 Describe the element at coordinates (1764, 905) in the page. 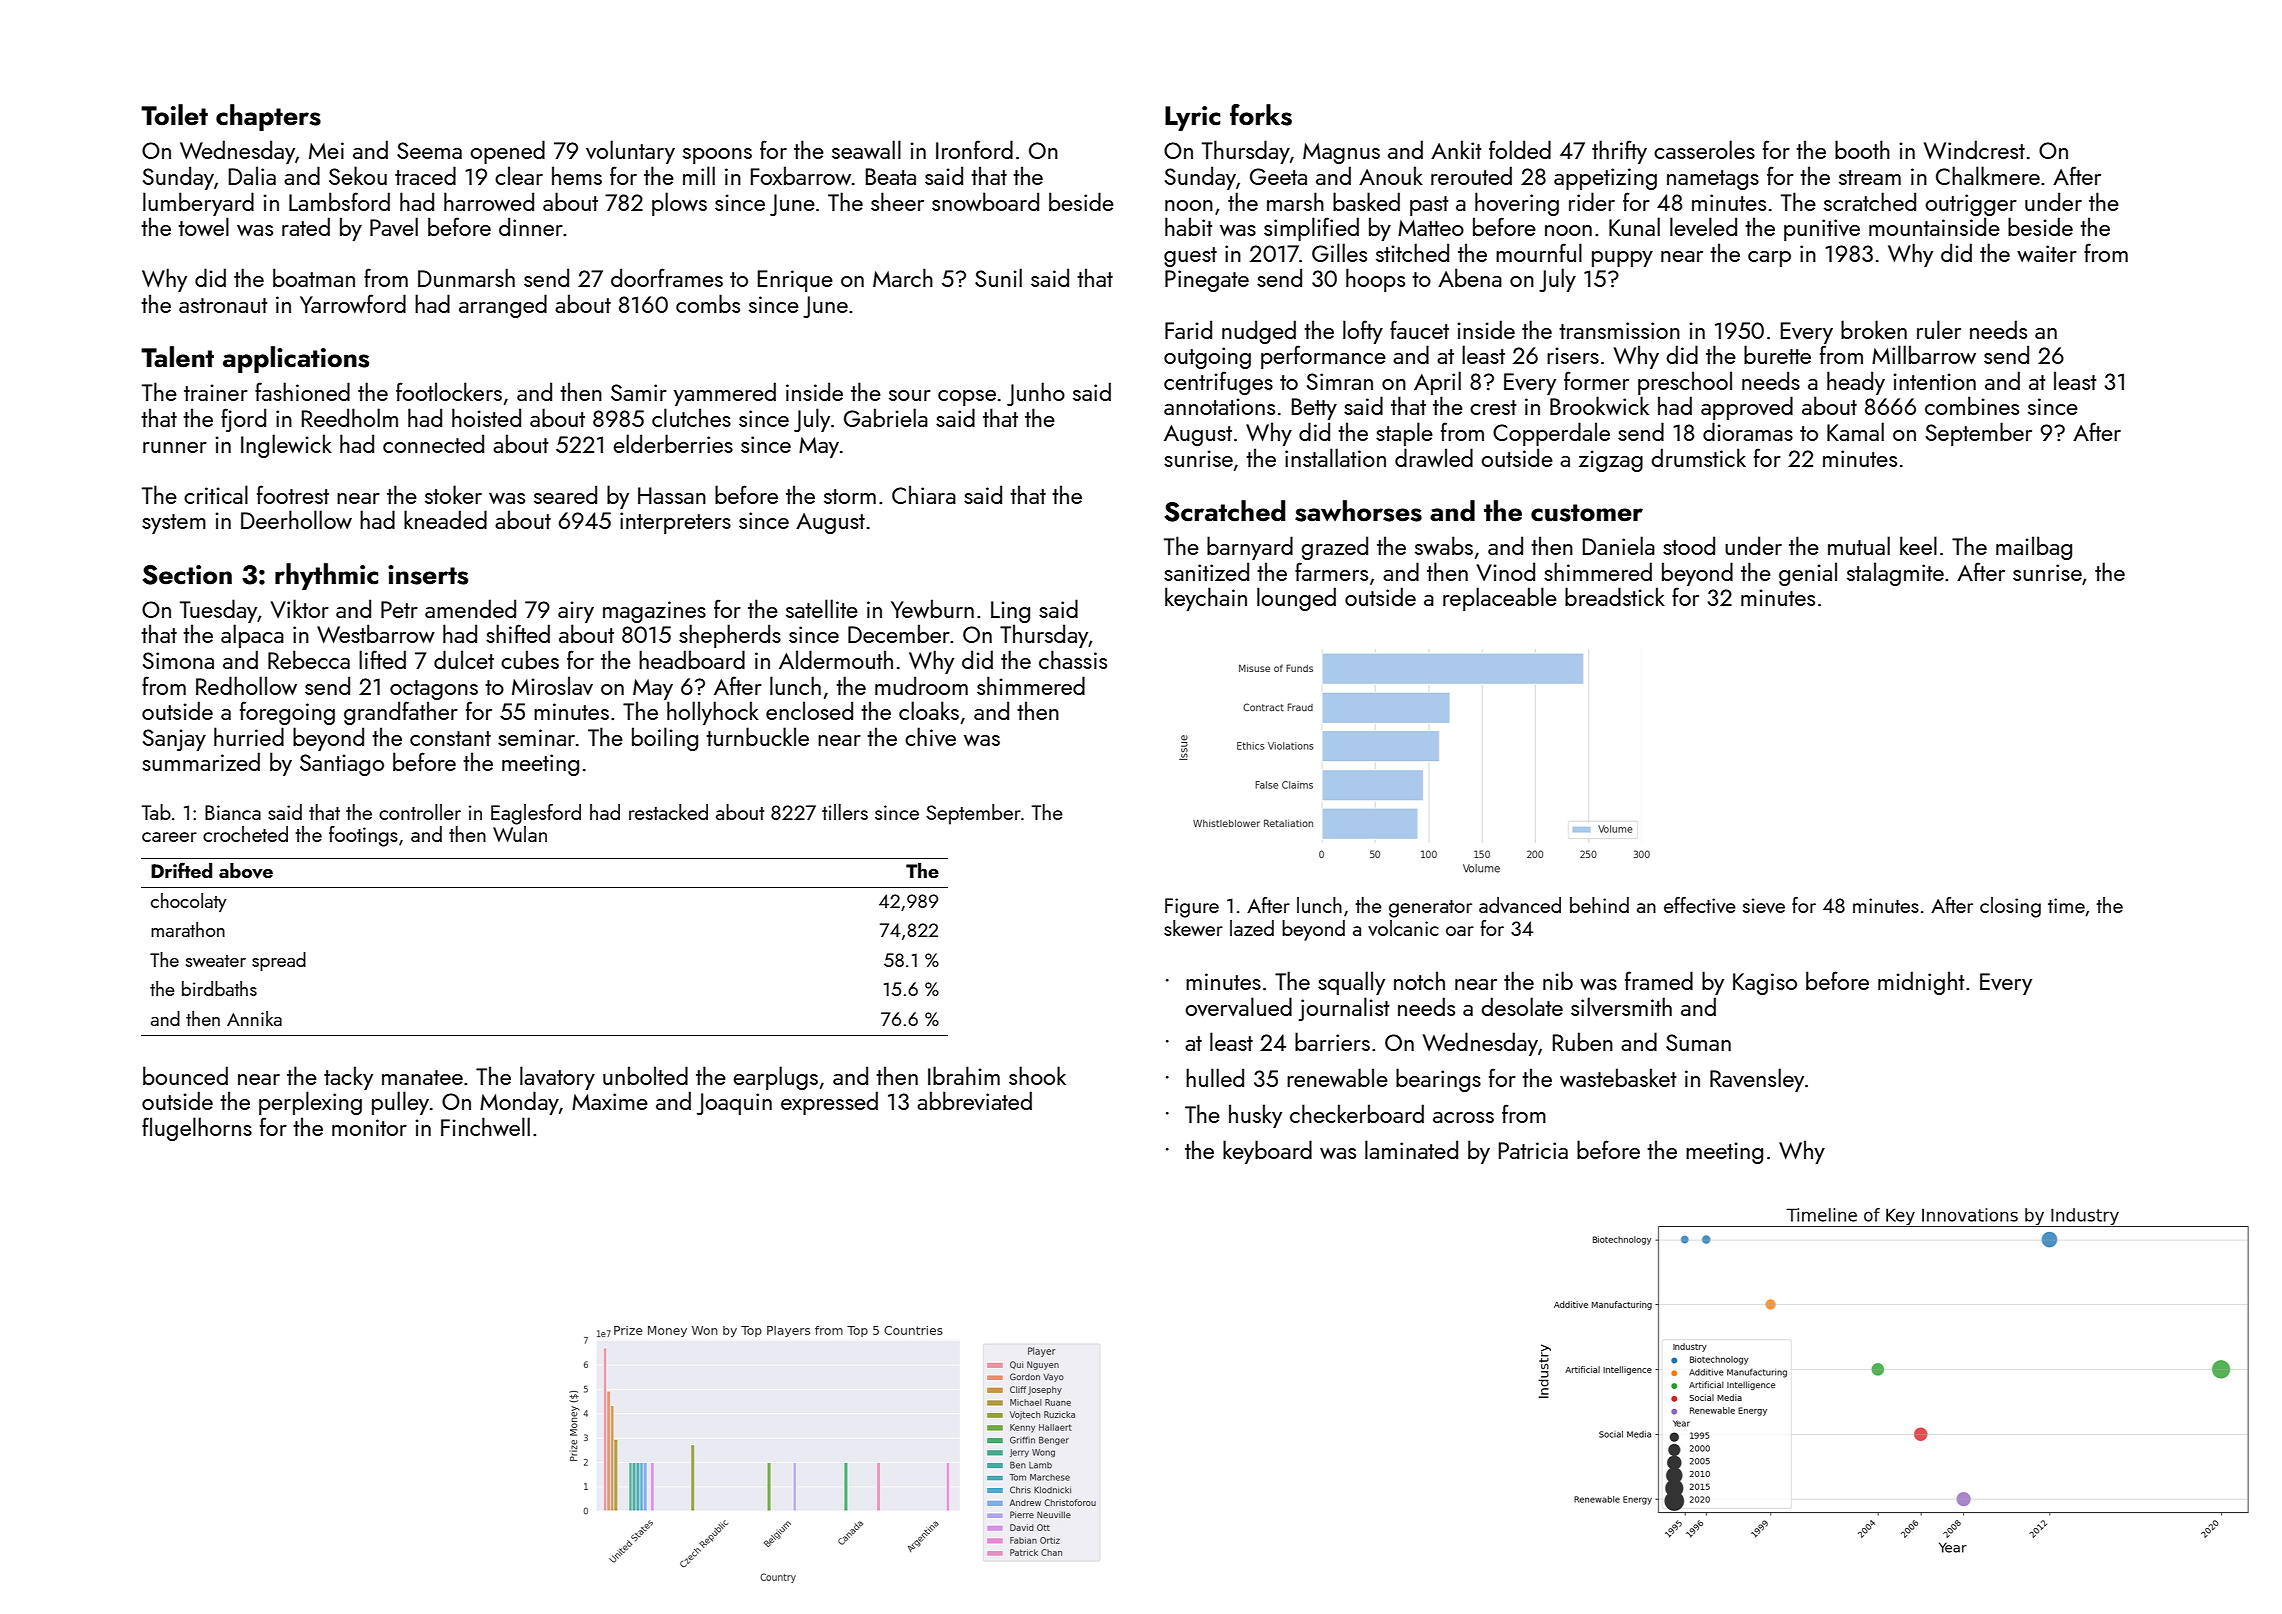

I see `sieve` at that location.
